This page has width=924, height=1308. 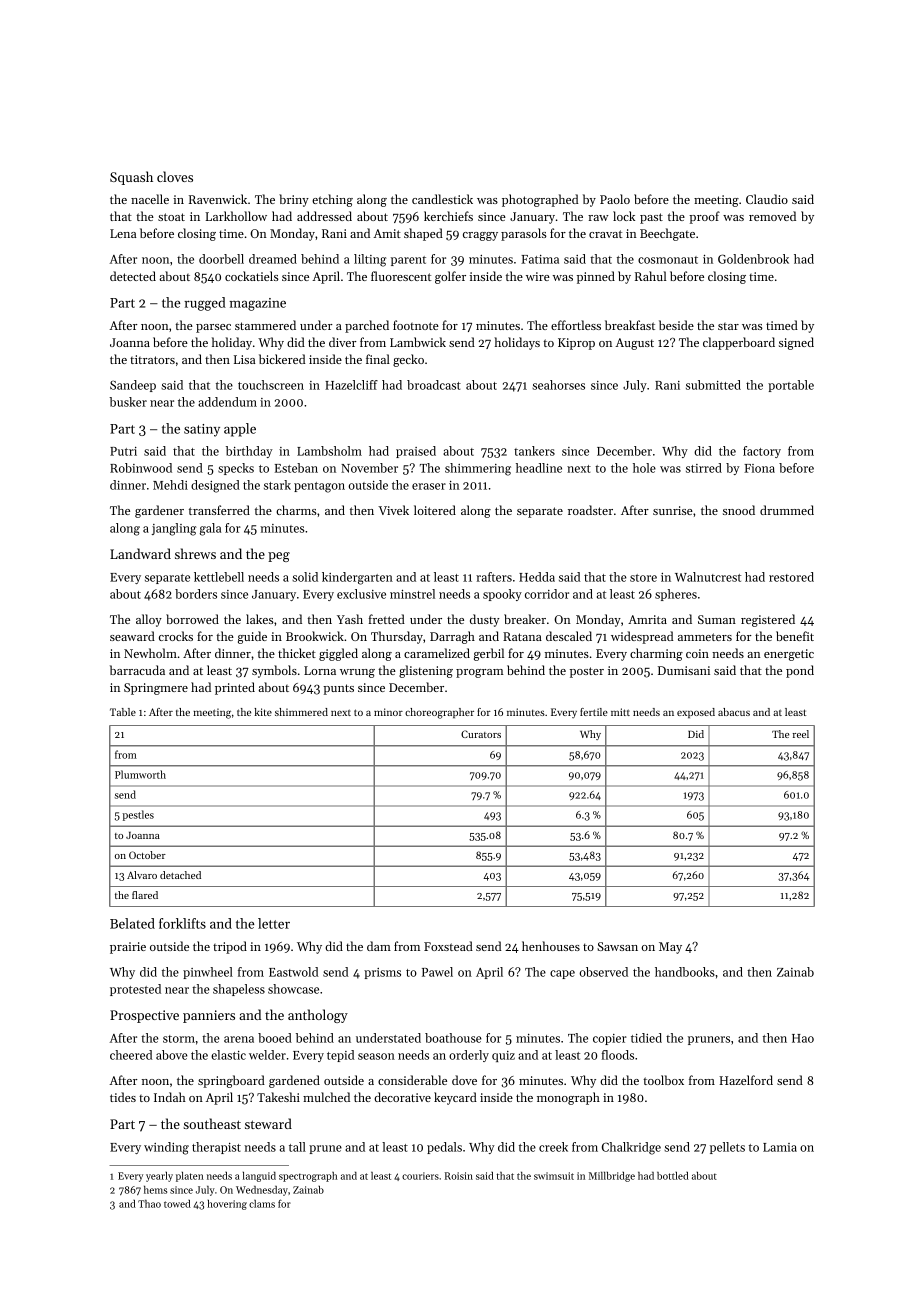 I want to click on clapperboard, so click(x=739, y=343).
